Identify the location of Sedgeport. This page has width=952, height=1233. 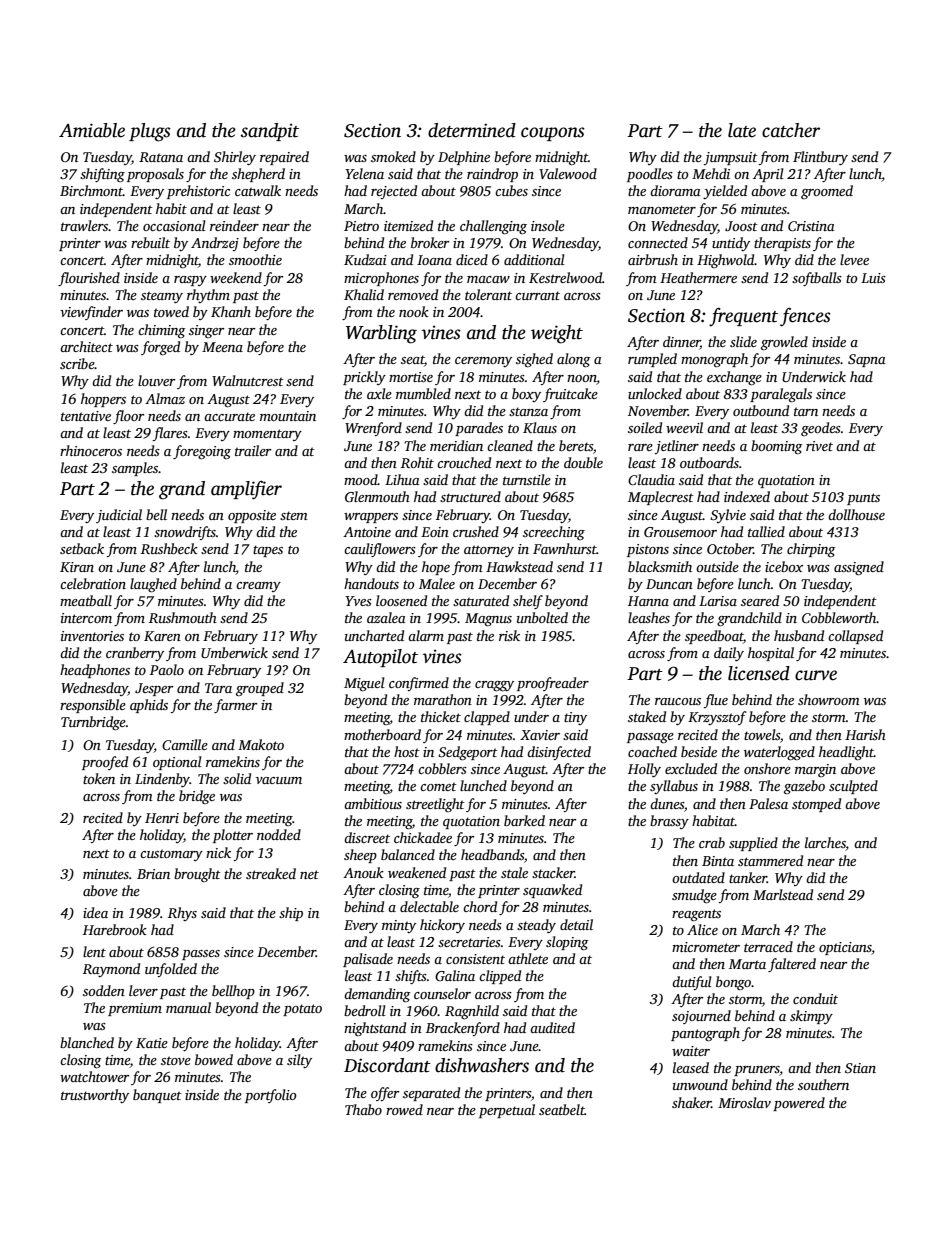
(468, 753).
